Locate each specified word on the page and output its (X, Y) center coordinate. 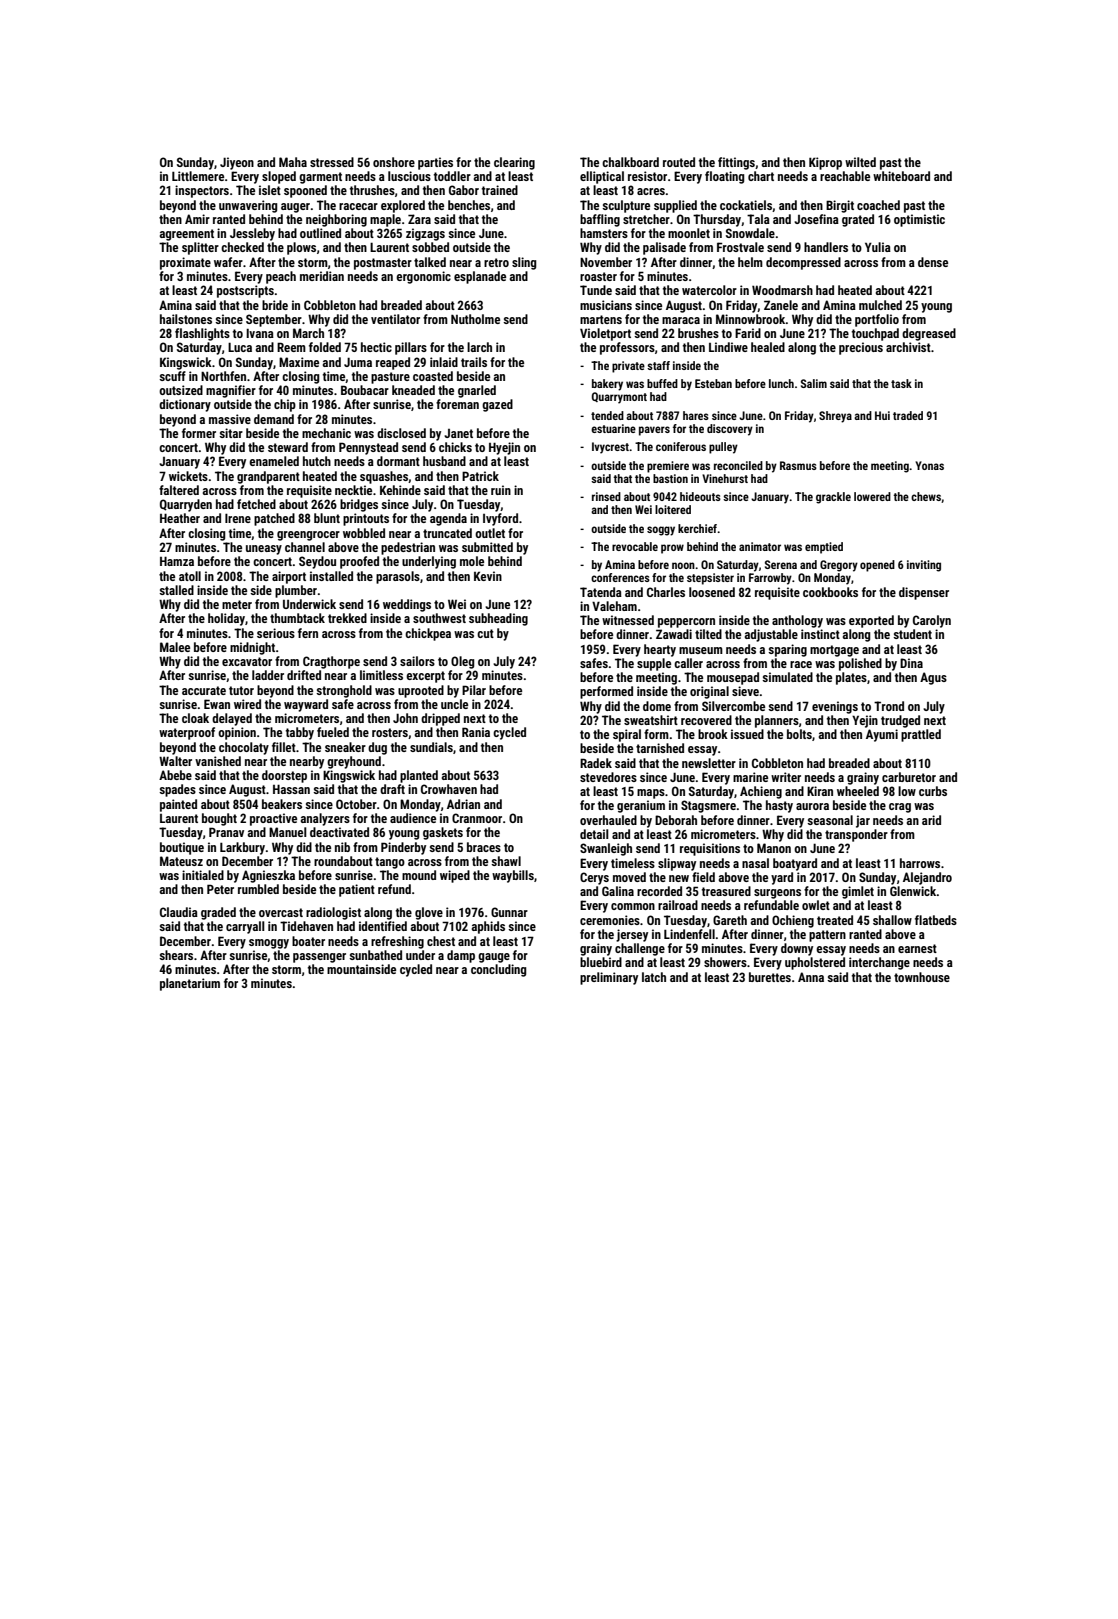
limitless (381, 675)
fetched (256, 504)
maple (385, 220)
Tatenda (601, 592)
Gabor (464, 190)
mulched (880, 305)
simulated (787, 677)
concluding (498, 970)
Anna (811, 977)
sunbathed (375, 955)
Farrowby (770, 579)
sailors (417, 661)
